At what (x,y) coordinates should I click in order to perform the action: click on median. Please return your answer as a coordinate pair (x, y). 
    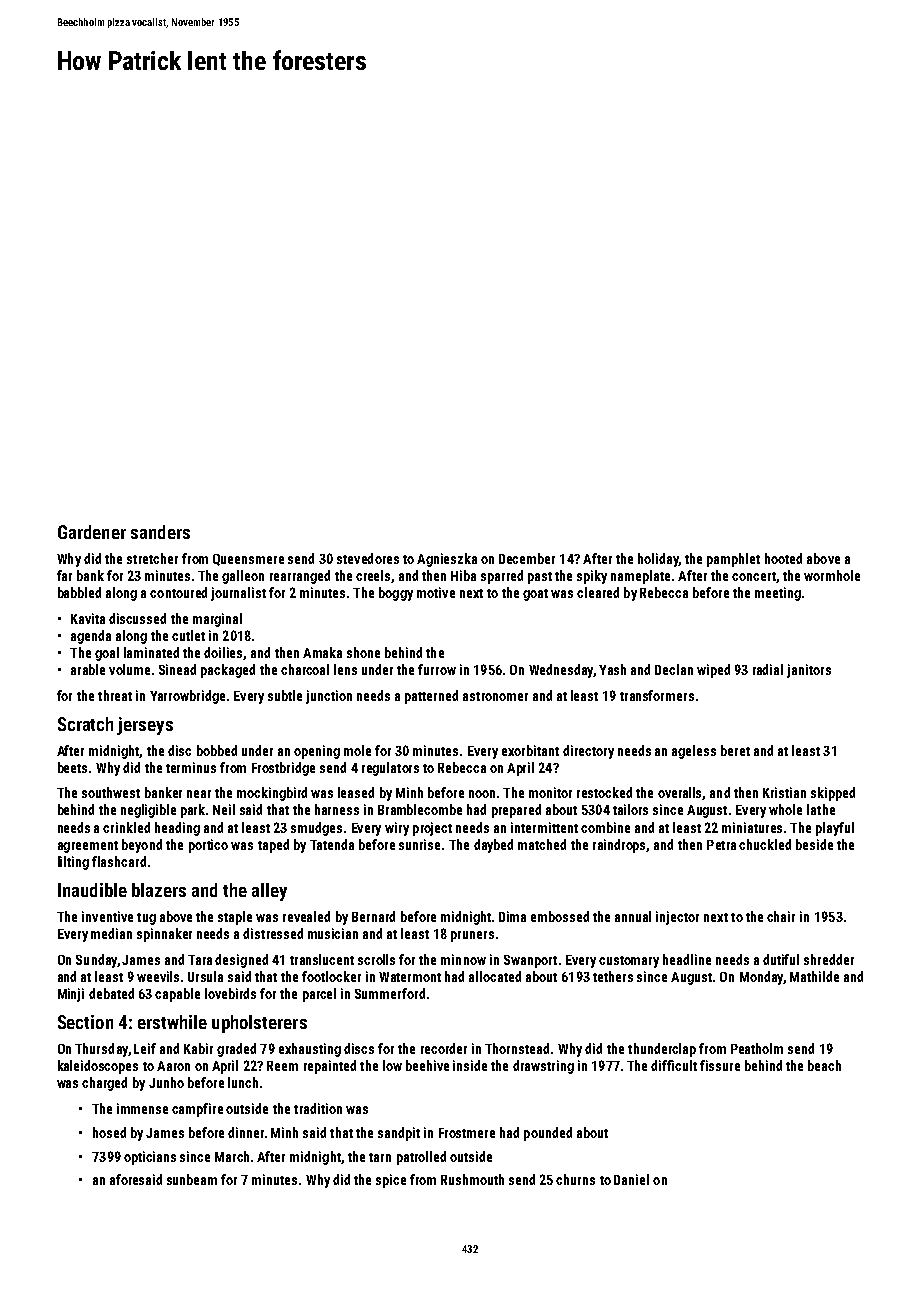
    Looking at the image, I should click on (111, 933).
